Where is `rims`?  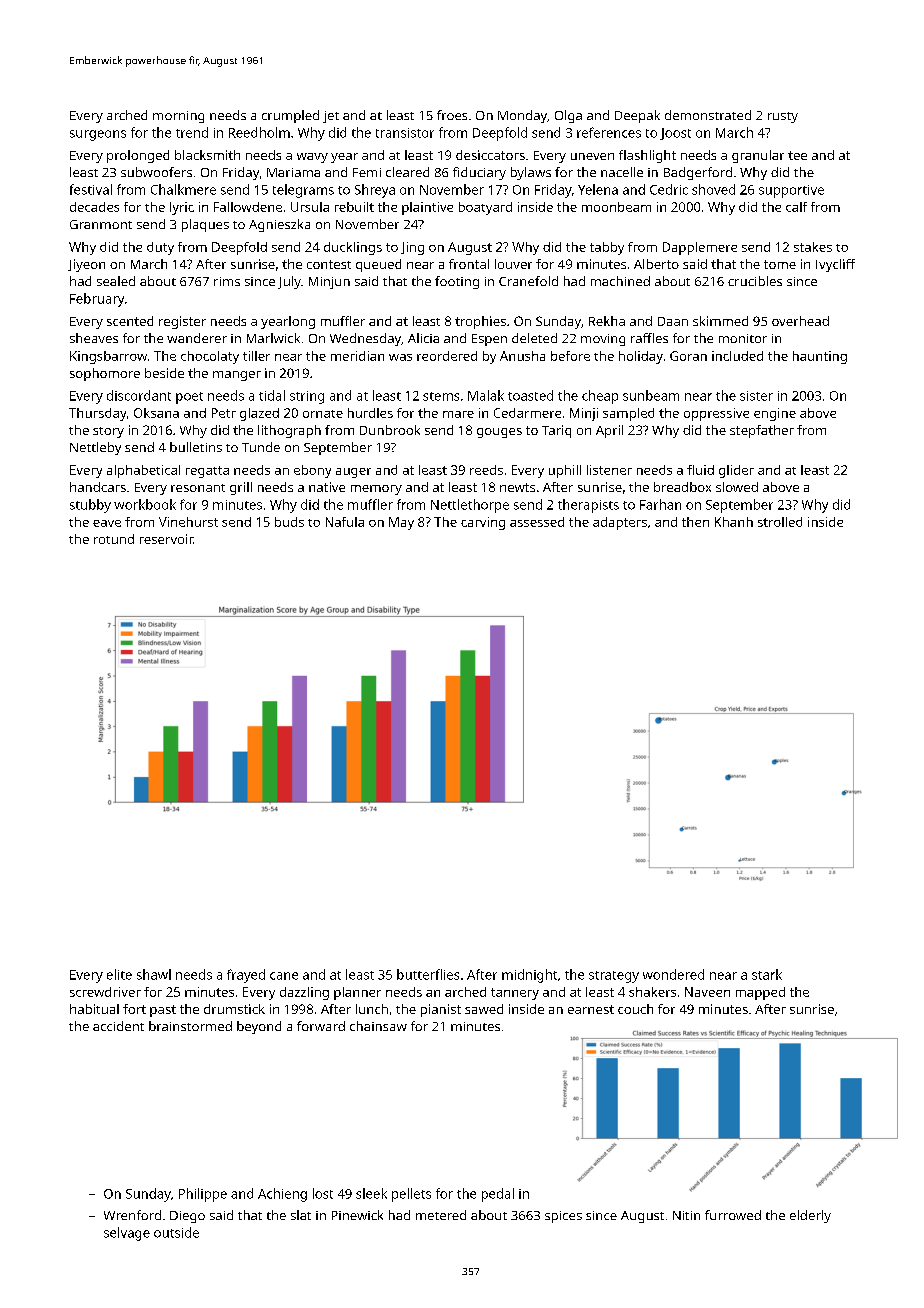
rims is located at coordinates (227, 281).
